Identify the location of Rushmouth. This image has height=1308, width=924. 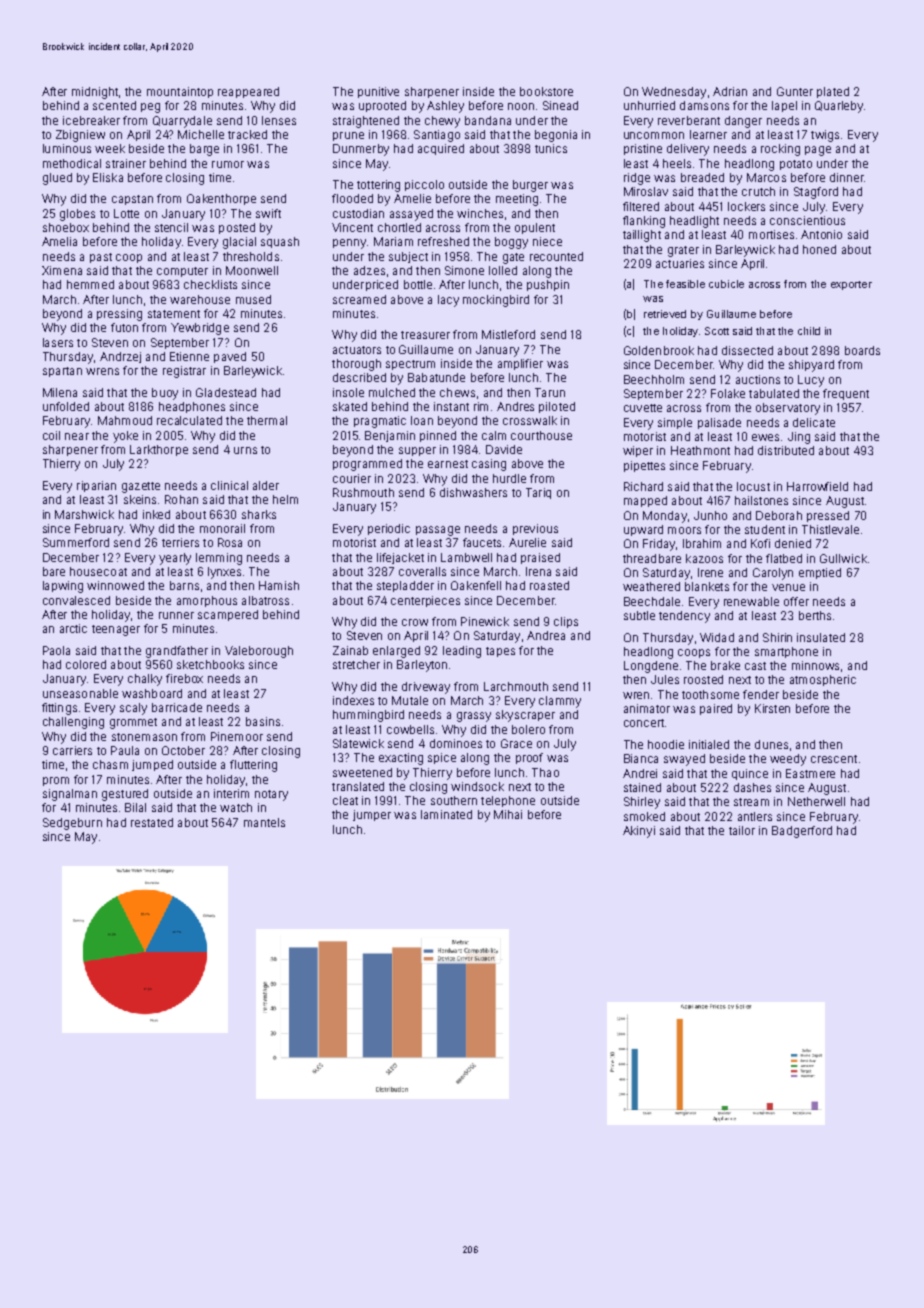
(363, 492).
